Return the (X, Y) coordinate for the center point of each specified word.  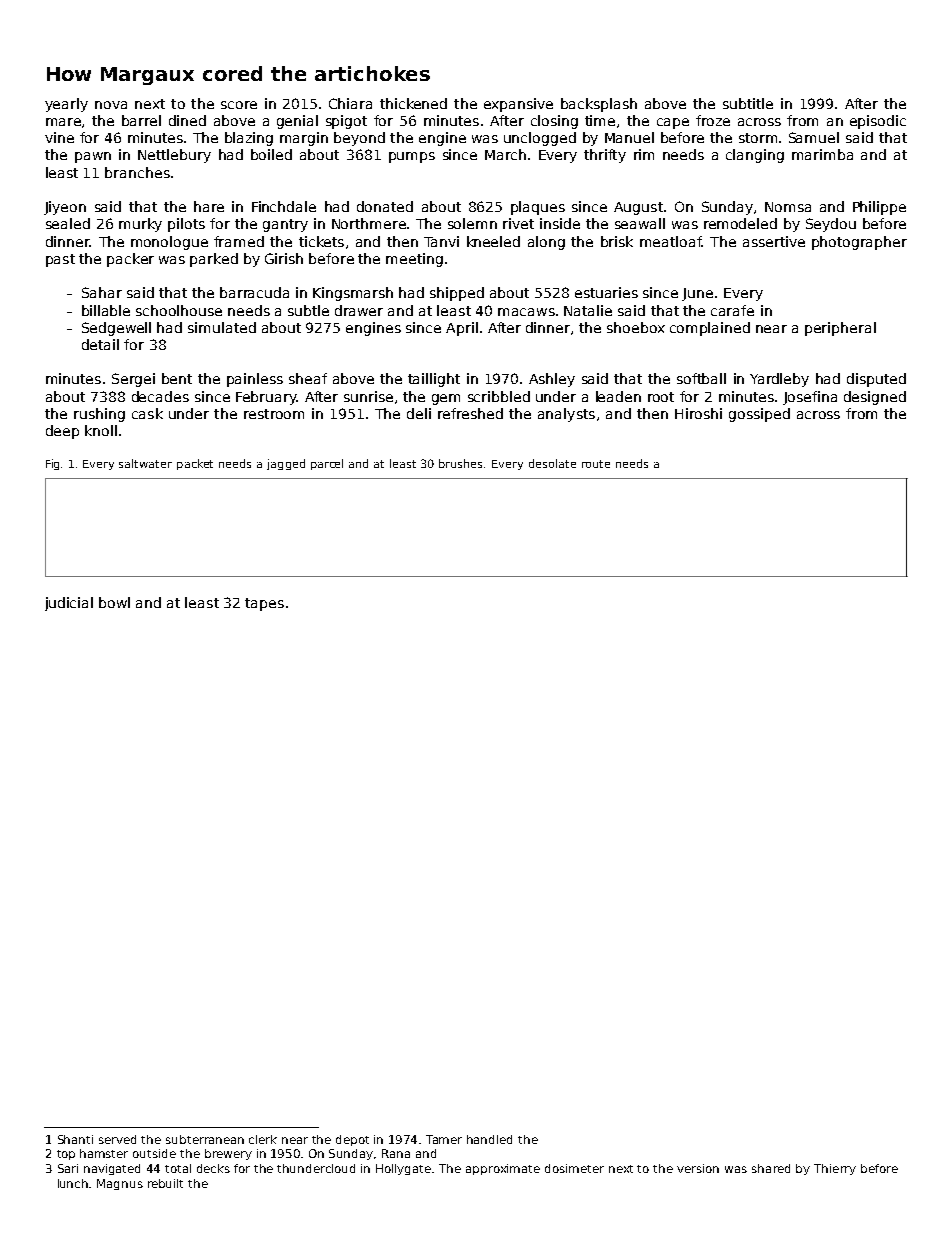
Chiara (350, 103)
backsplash (599, 105)
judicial (69, 604)
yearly (66, 105)
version (698, 1168)
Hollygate (403, 1169)
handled (489, 1139)
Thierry (835, 1169)
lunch (73, 1183)
